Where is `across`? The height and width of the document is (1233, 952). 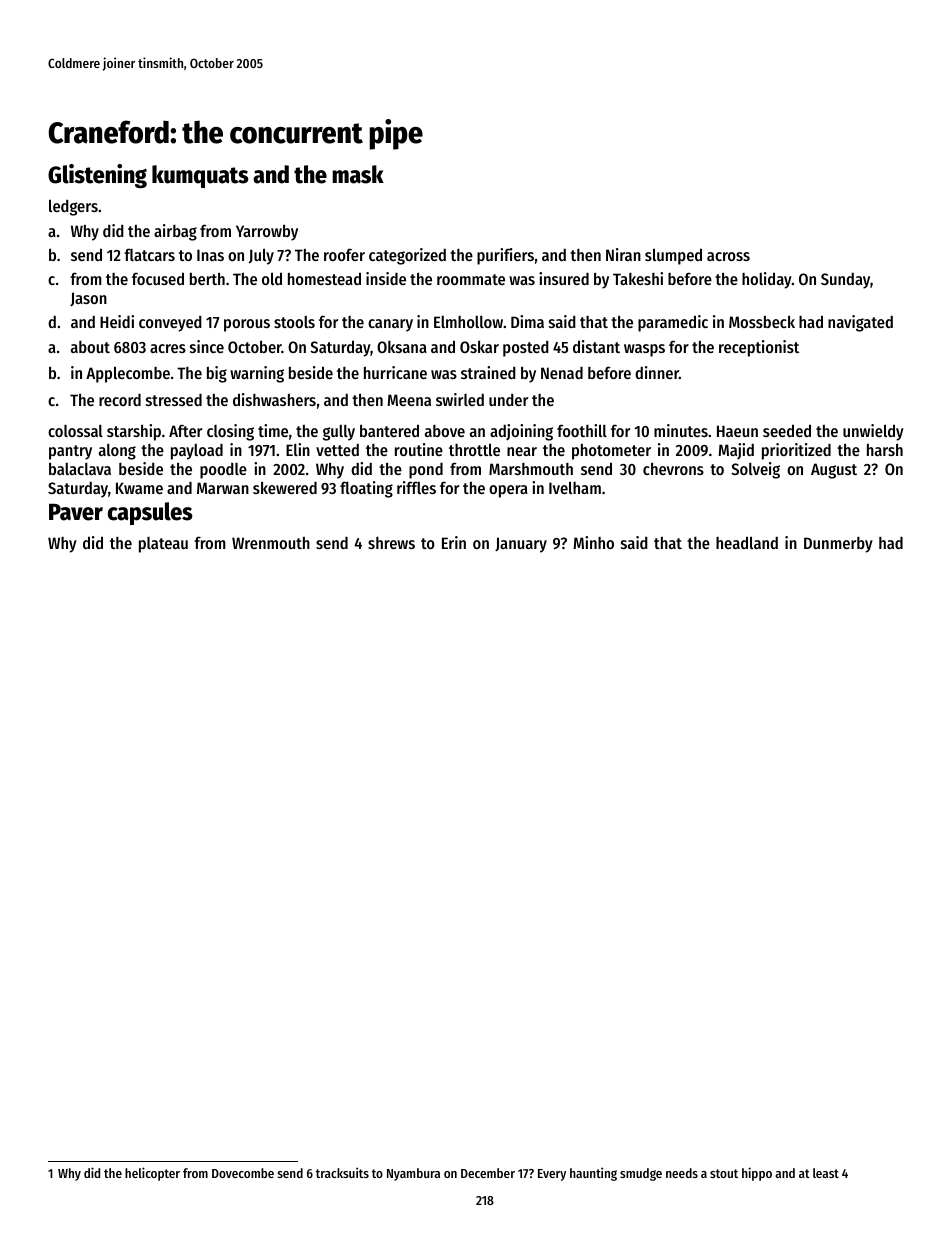 across is located at coordinates (728, 256).
